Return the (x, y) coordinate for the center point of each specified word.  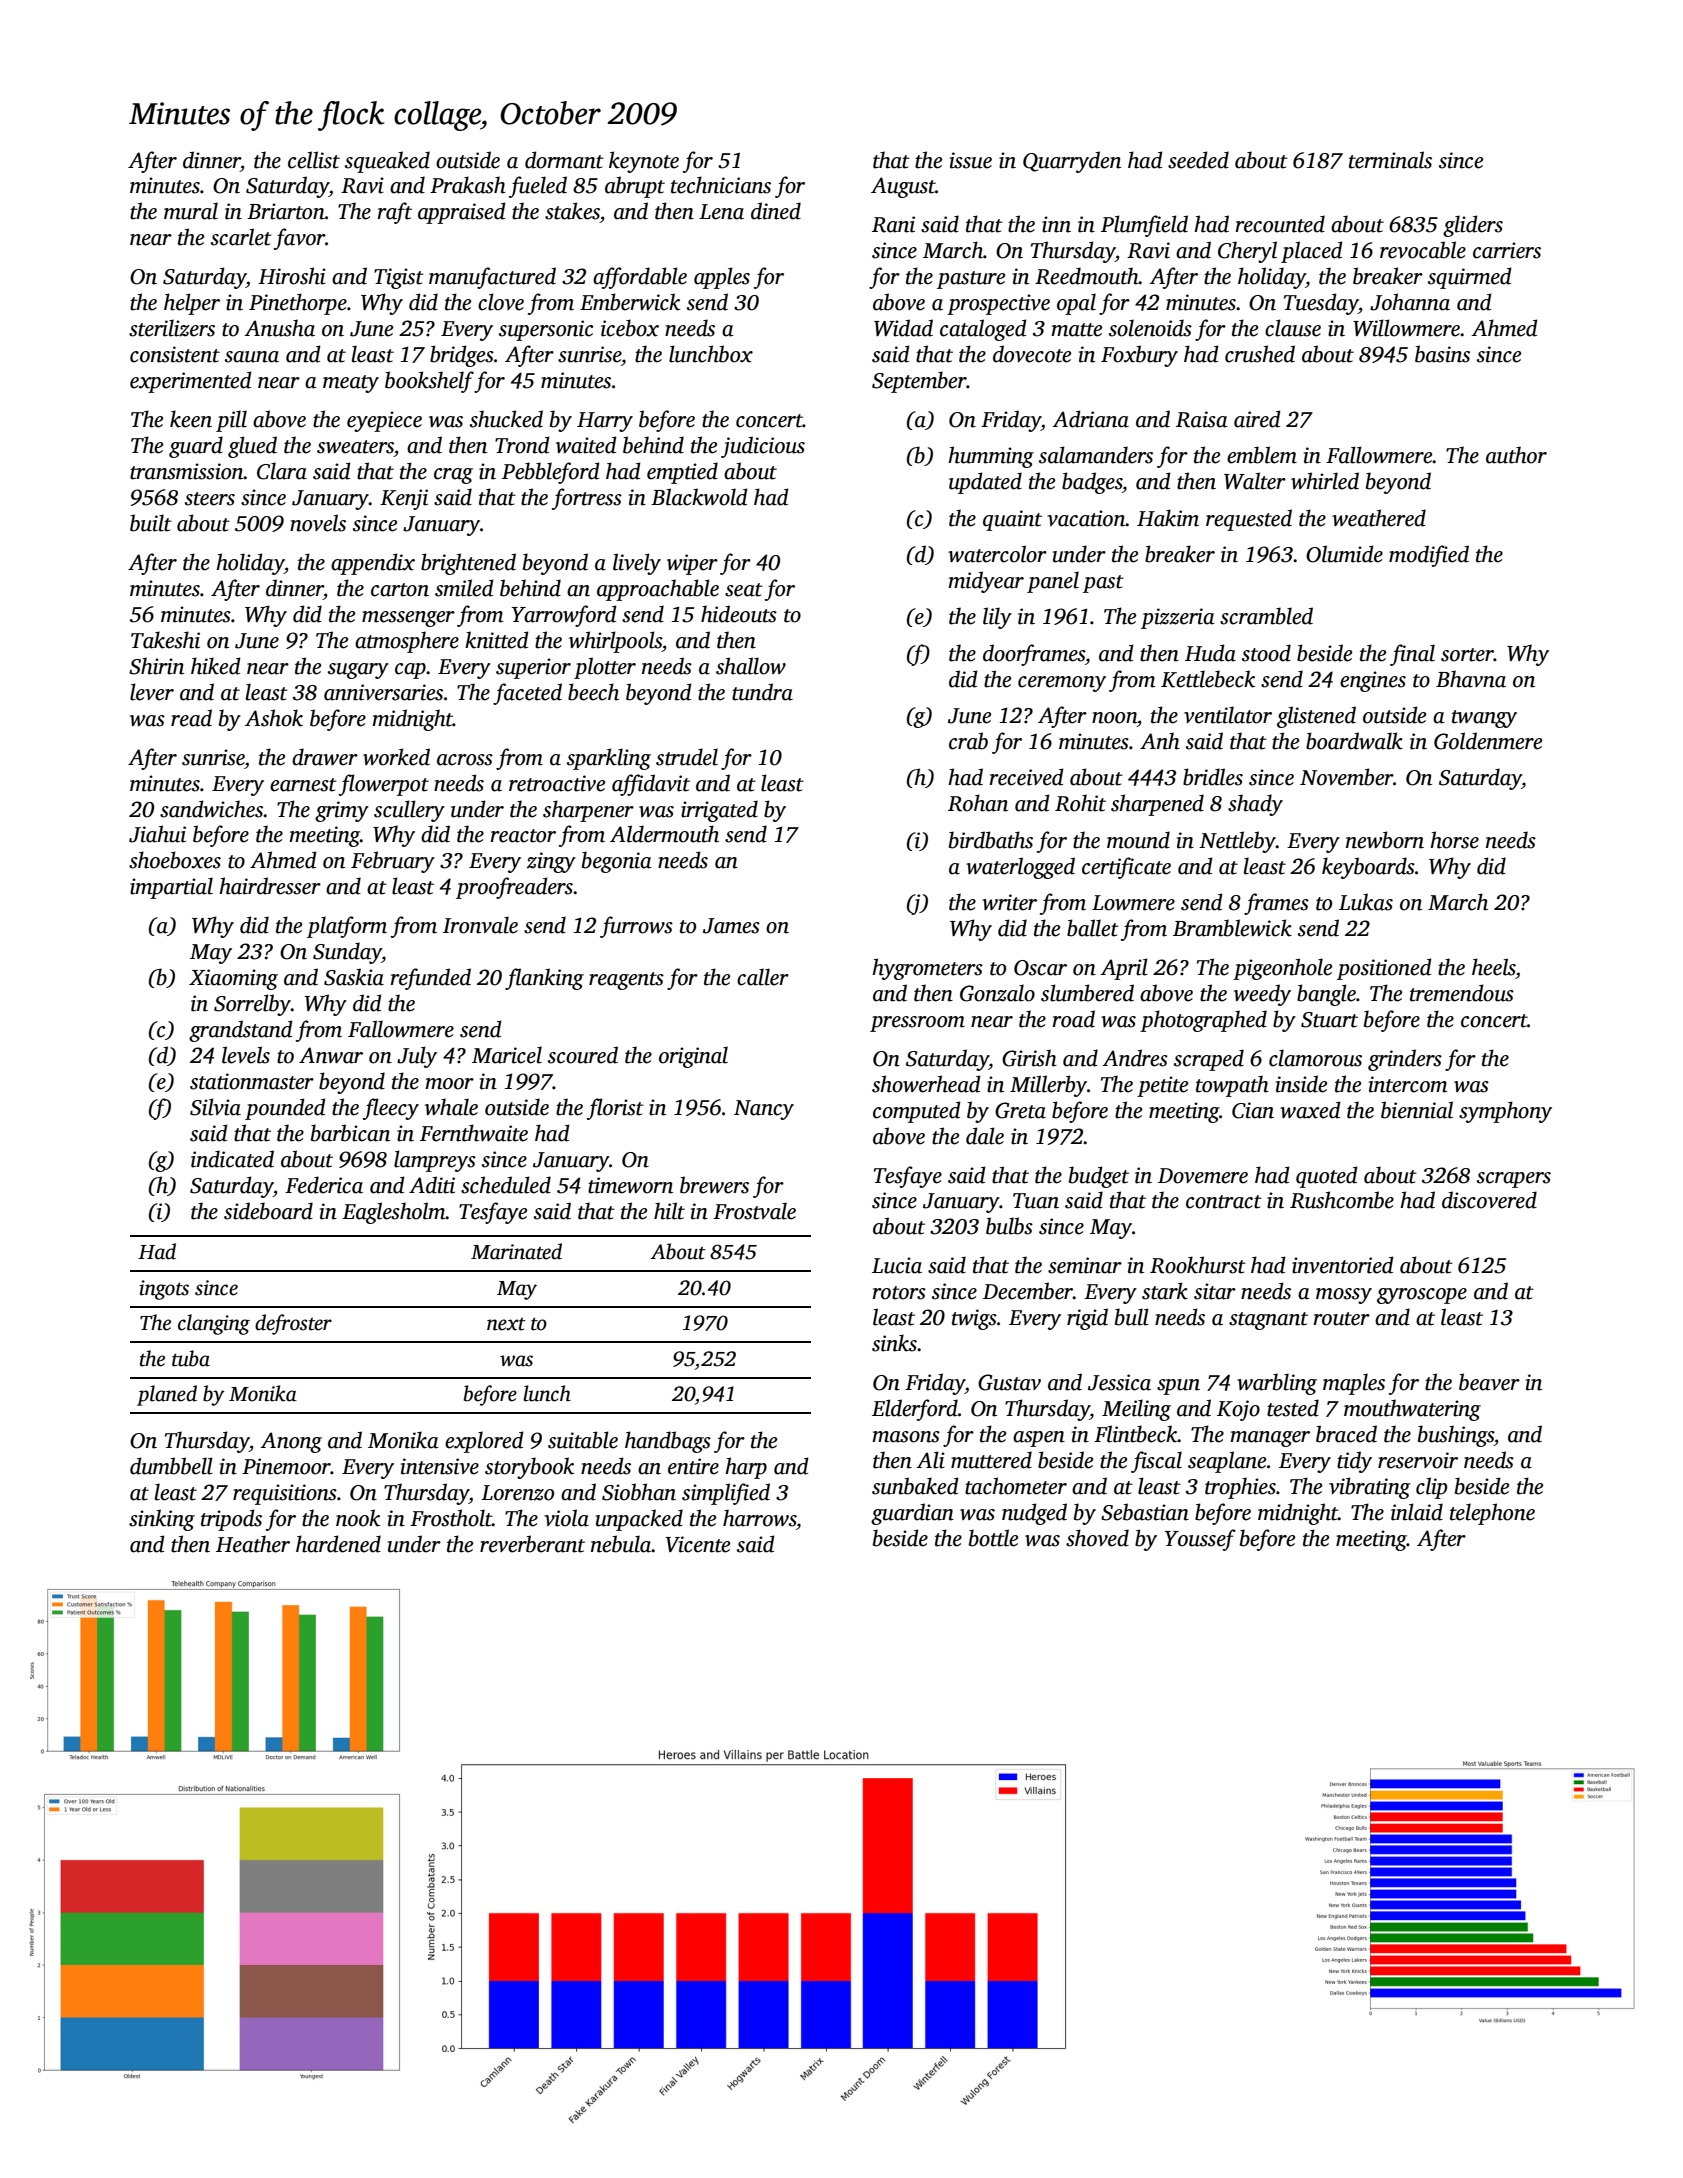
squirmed (1470, 278)
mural (191, 211)
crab (968, 741)
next (506, 1324)
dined (776, 211)
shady (1255, 805)
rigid (1087, 1319)
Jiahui (157, 834)
